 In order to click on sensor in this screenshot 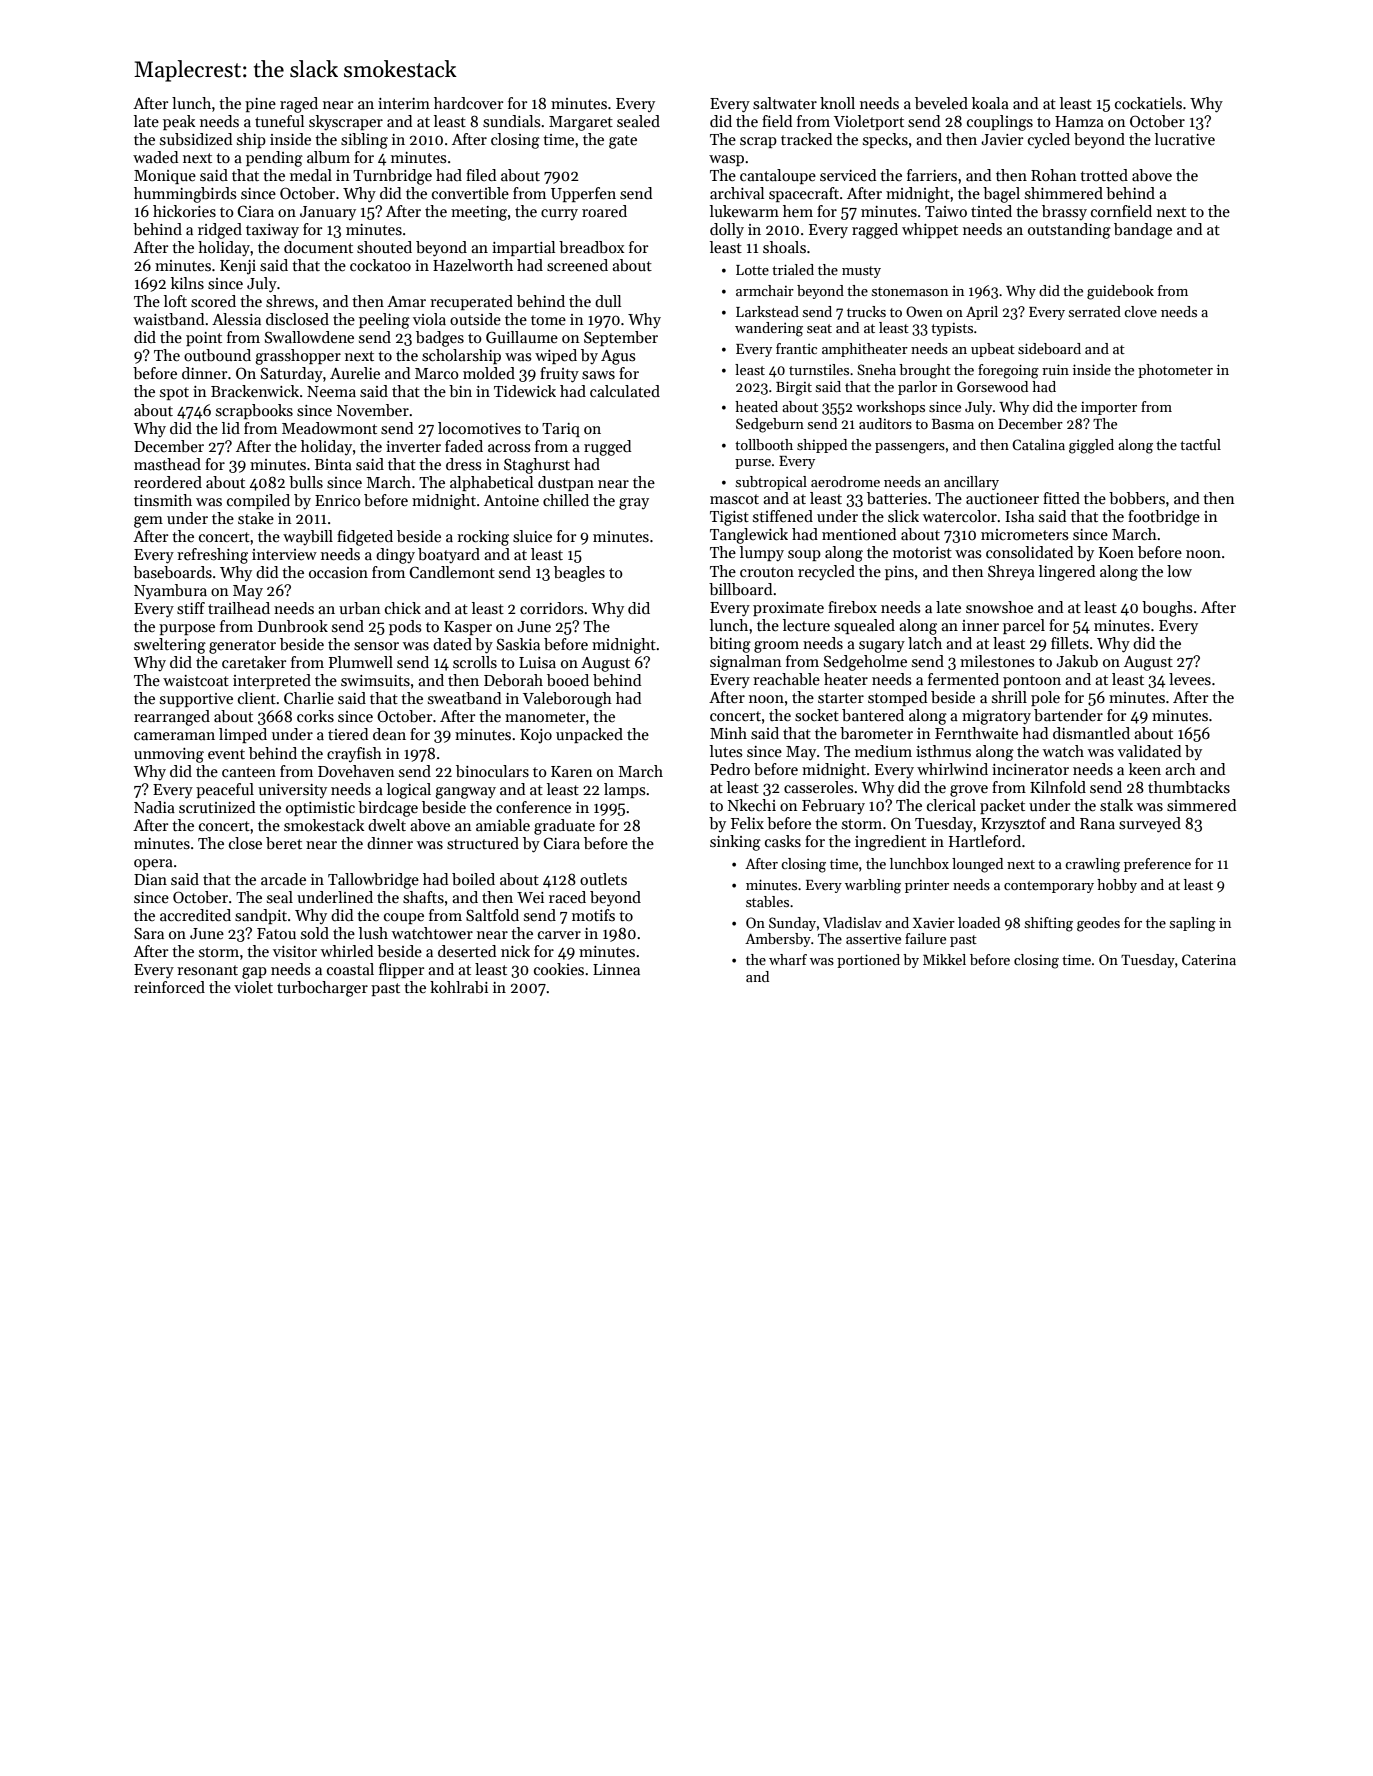, I will do `click(376, 646)`.
